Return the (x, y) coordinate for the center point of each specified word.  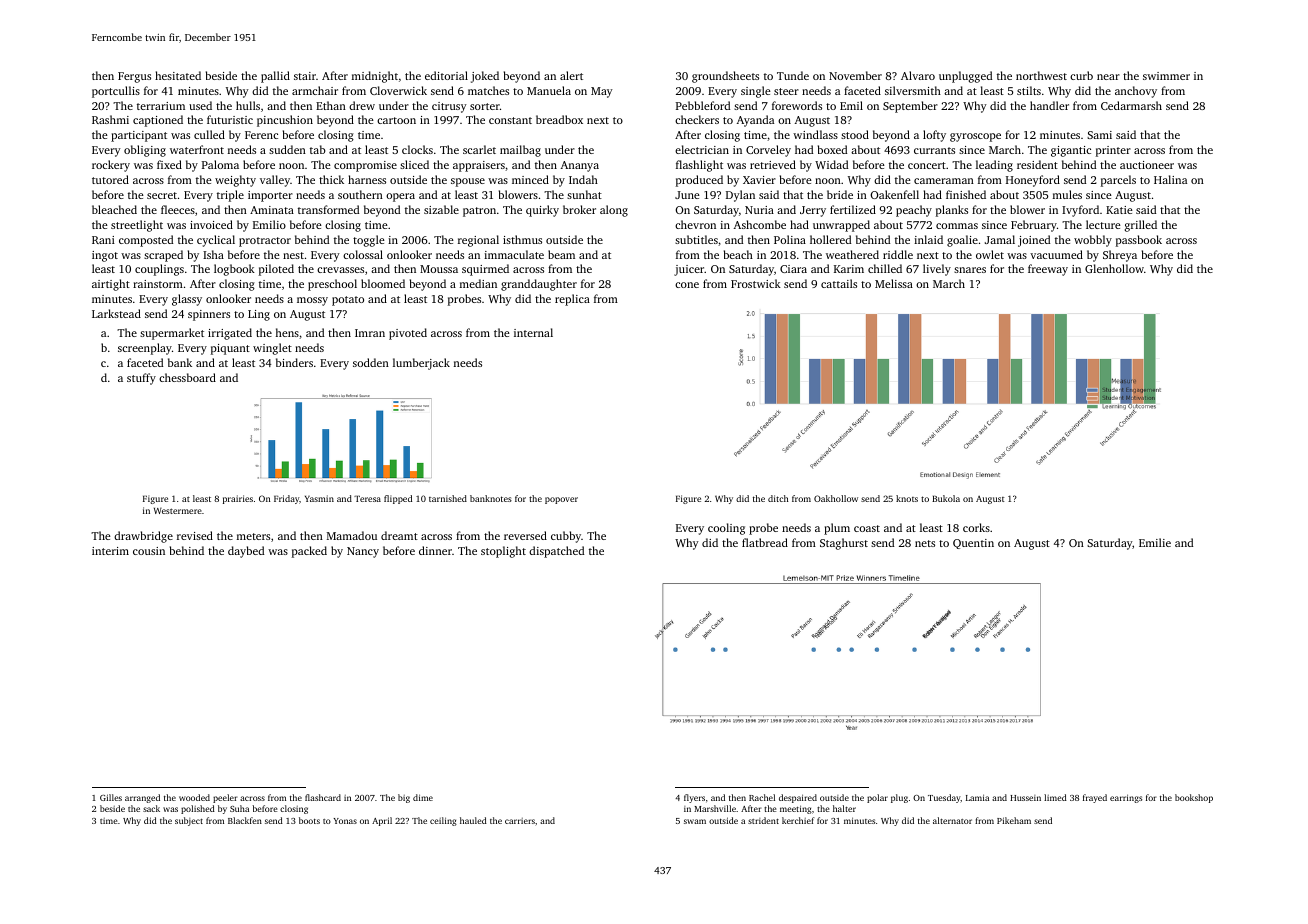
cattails (839, 283)
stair (305, 76)
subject (189, 821)
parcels (1118, 181)
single (756, 92)
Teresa (367, 499)
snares (970, 270)
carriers (520, 821)
